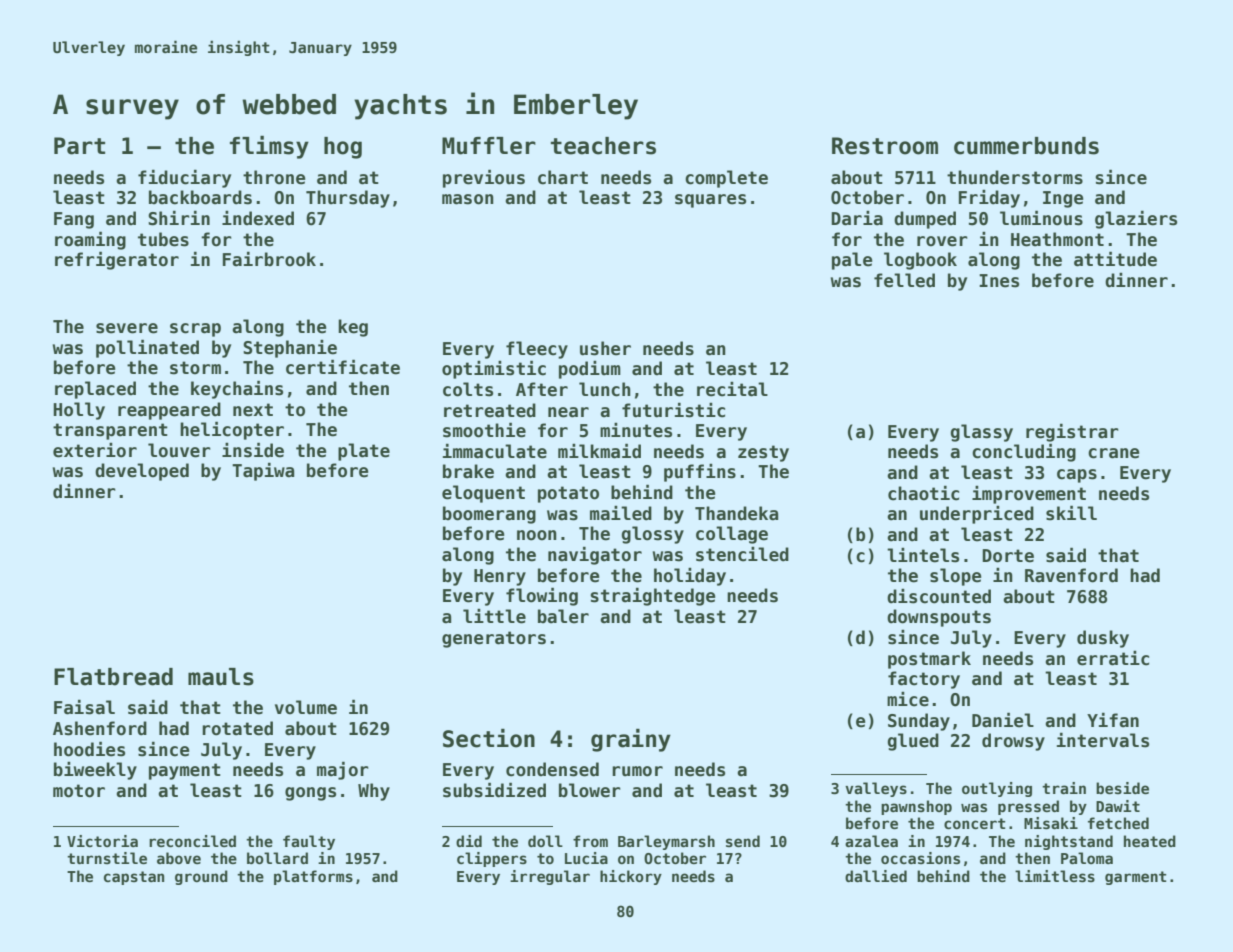 Image resolution: width=1233 pixels, height=952 pixels. What do you see at coordinates (201, 877) in the screenshot?
I see `ground` at bounding box center [201, 877].
